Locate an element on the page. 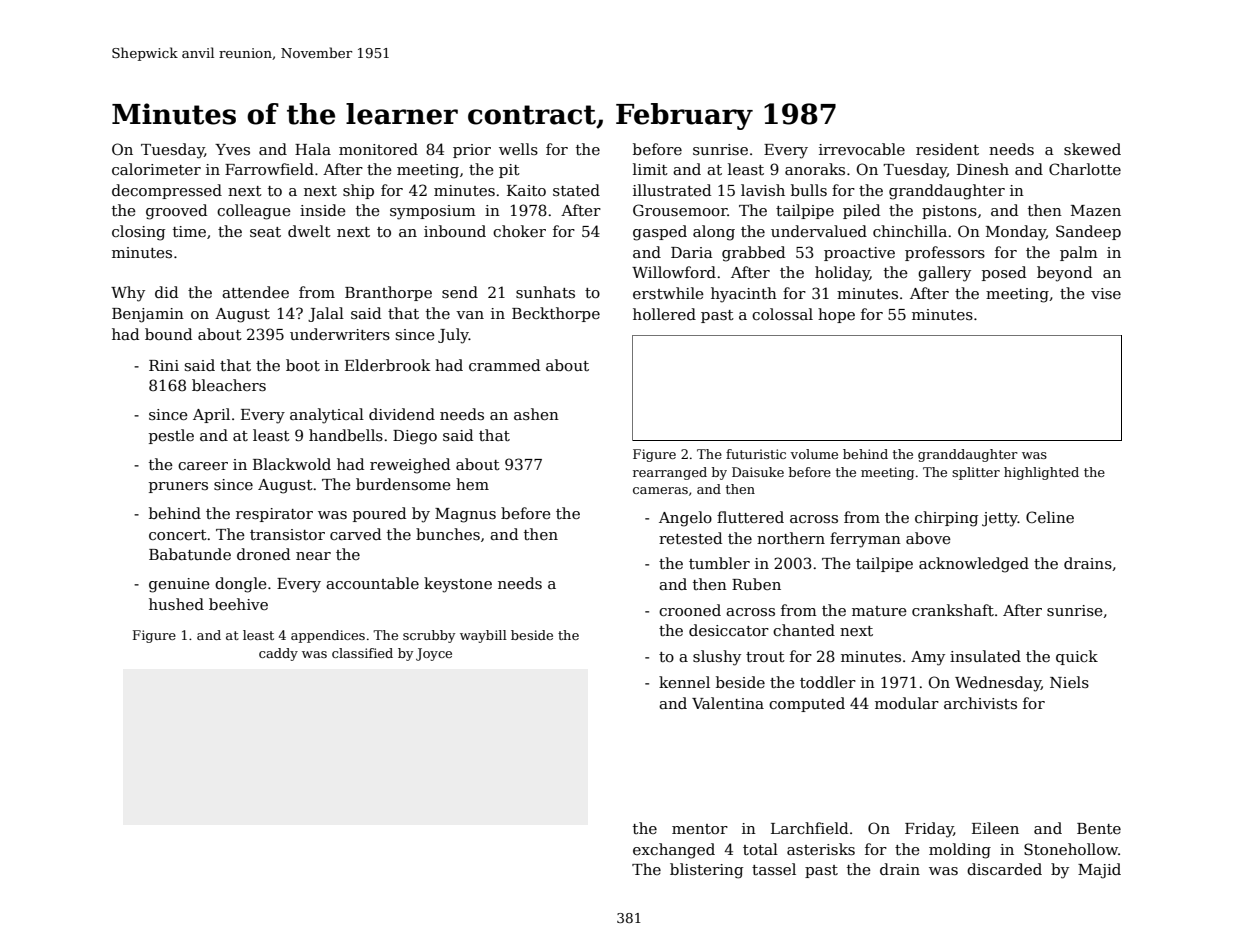  ferryman is located at coordinates (865, 540).
